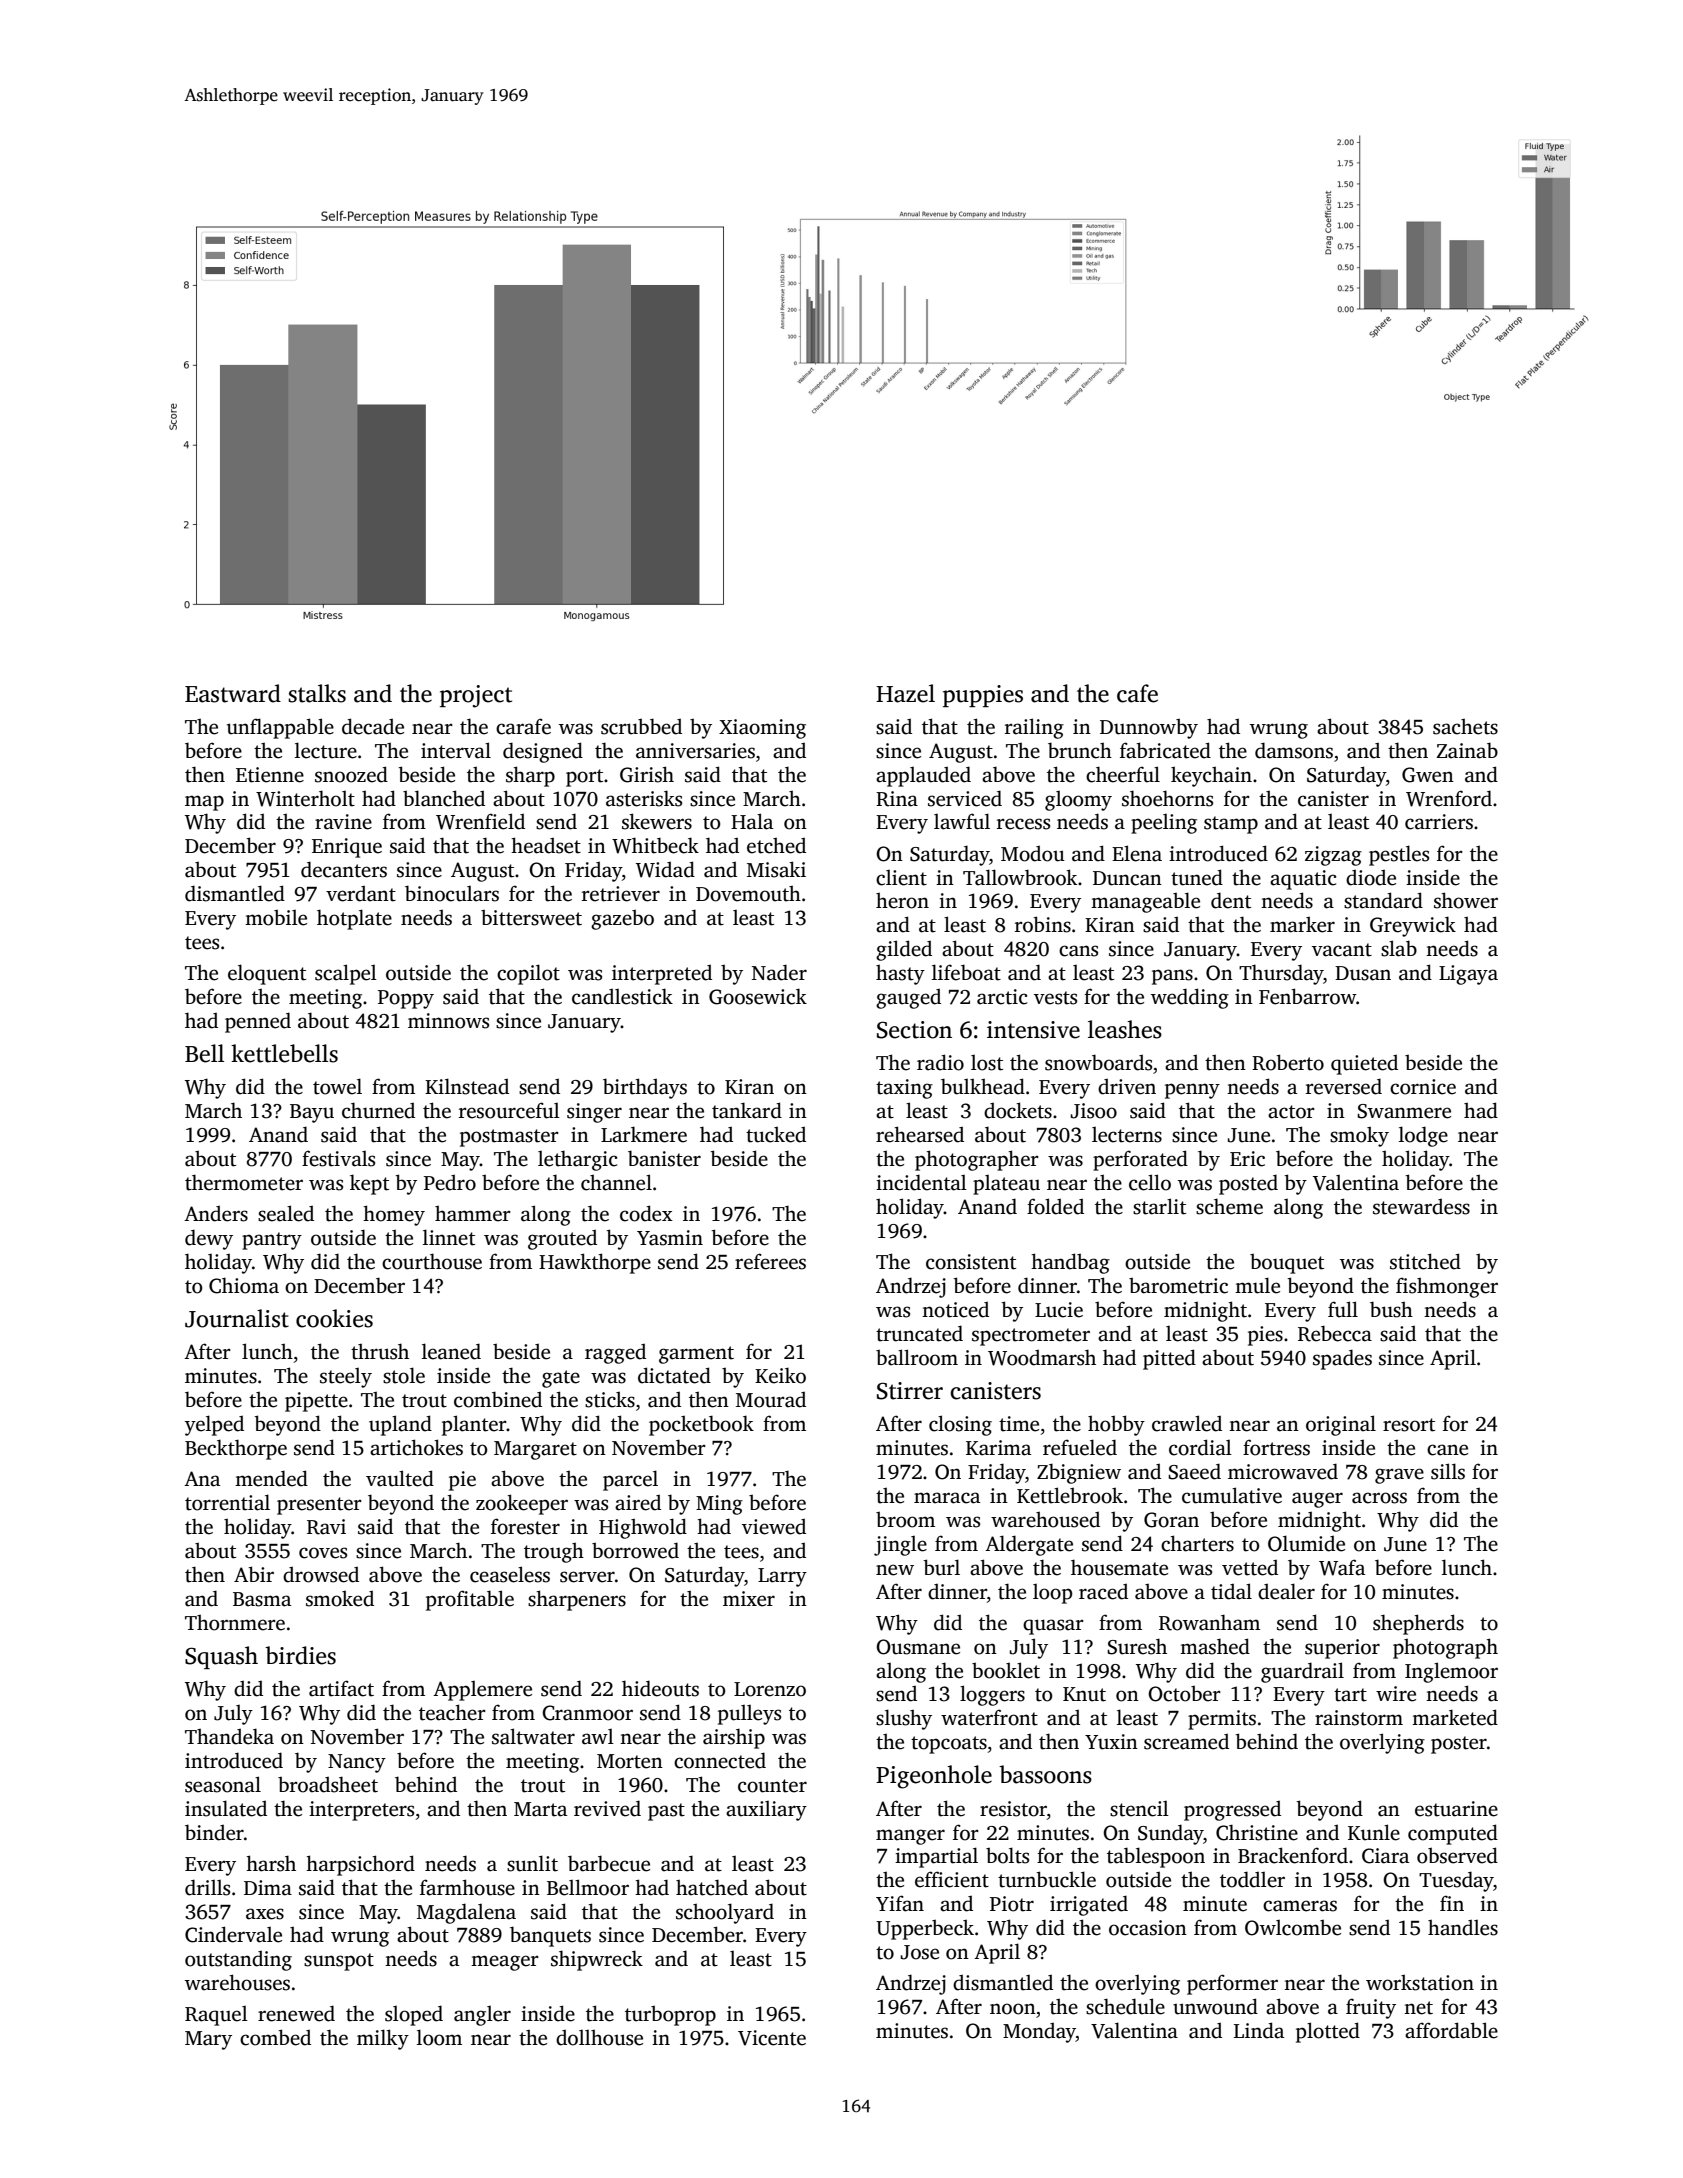 Image resolution: width=1683 pixels, height=2178 pixels. What do you see at coordinates (674, 1375) in the document?
I see `dictated` at bounding box center [674, 1375].
